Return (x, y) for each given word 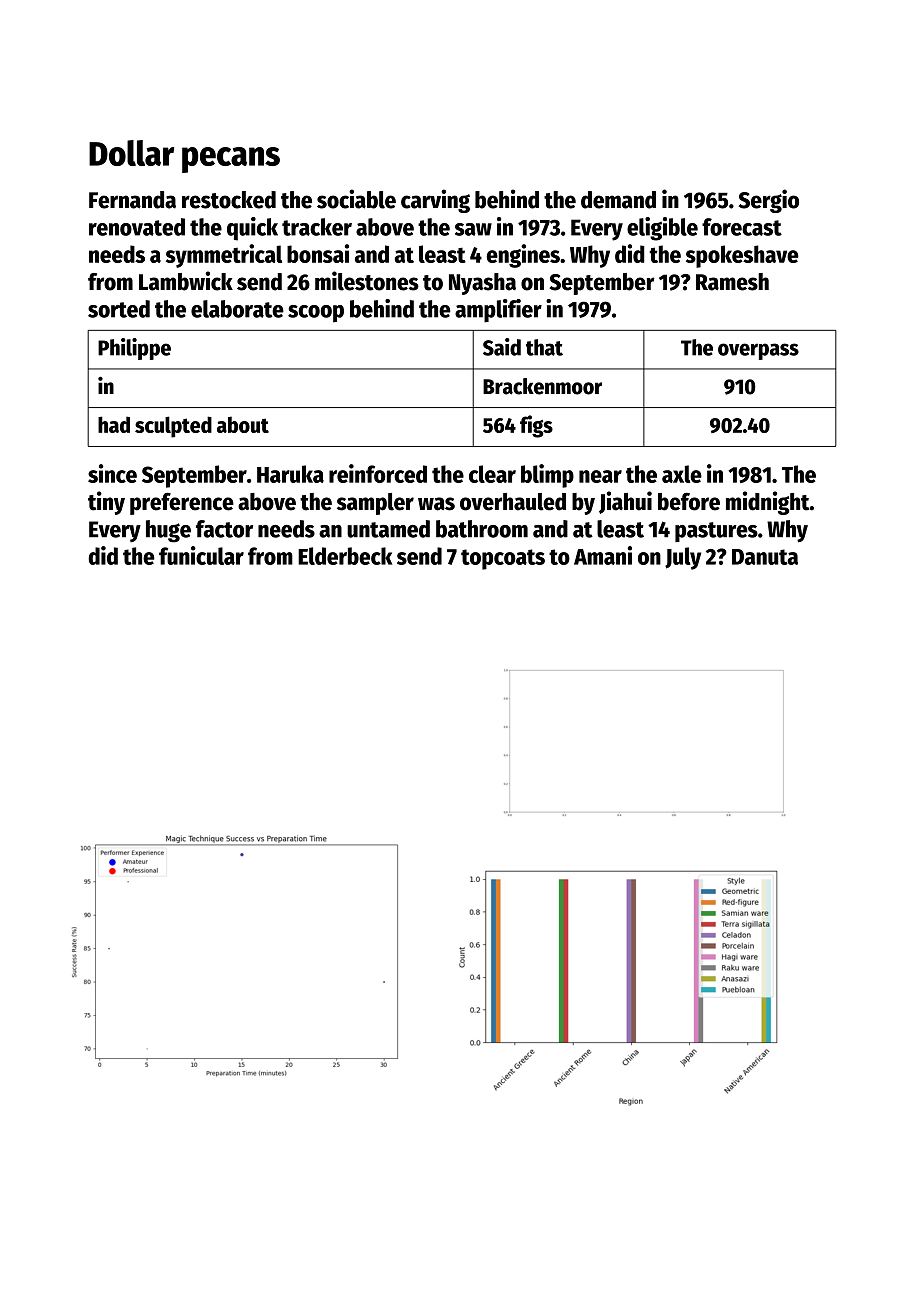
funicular (201, 555)
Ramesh (732, 282)
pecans (231, 160)
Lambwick (186, 281)
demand (618, 200)
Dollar (131, 153)
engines (523, 256)
